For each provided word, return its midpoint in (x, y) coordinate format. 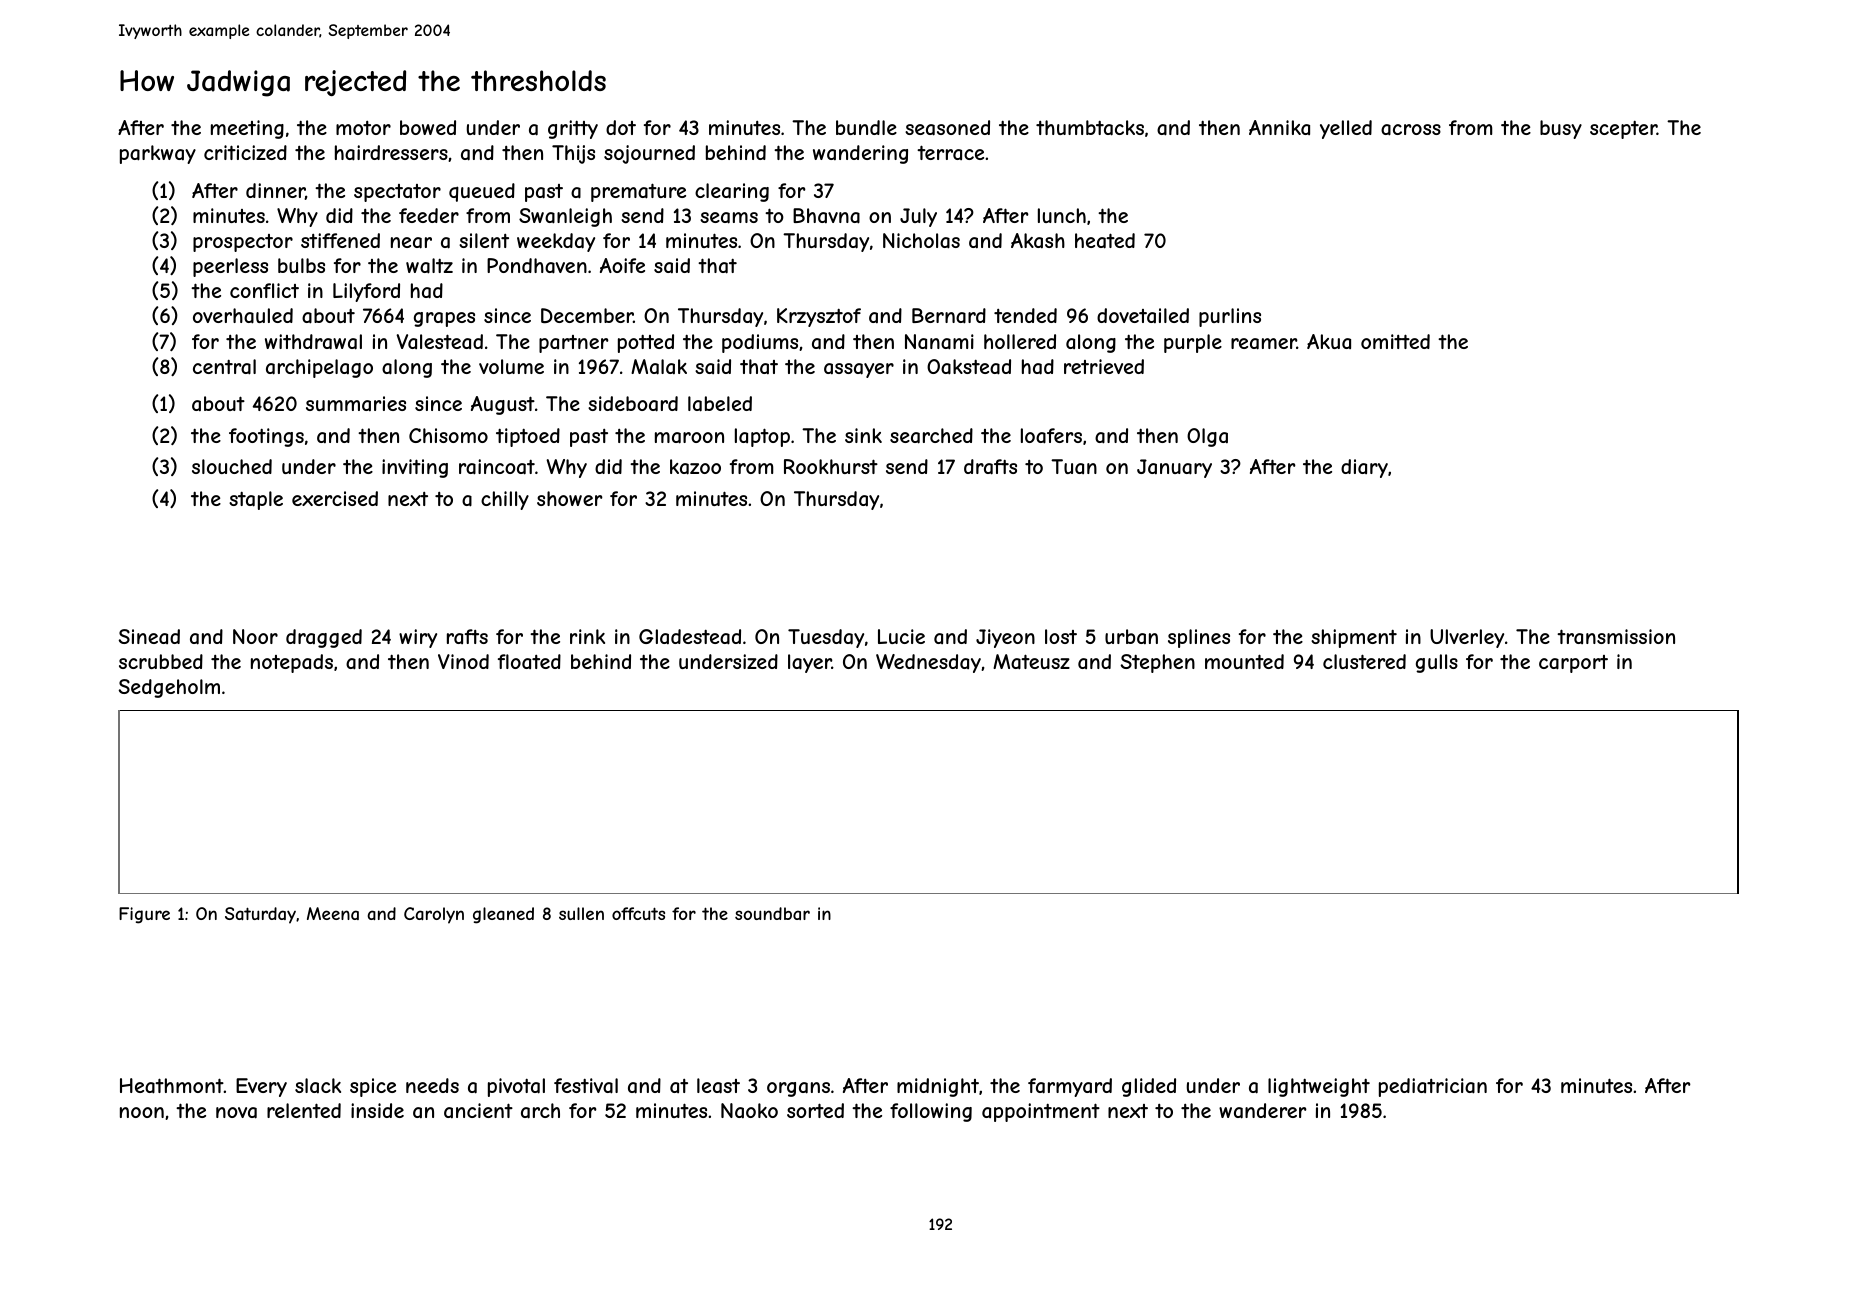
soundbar (772, 913)
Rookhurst (831, 466)
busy (1561, 129)
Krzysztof (819, 317)
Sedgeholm (169, 688)
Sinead (149, 636)
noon (142, 1112)
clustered (1364, 661)
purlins (1230, 317)
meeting (247, 129)
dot (621, 127)
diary (1364, 468)
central (224, 367)
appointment (1041, 1112)
